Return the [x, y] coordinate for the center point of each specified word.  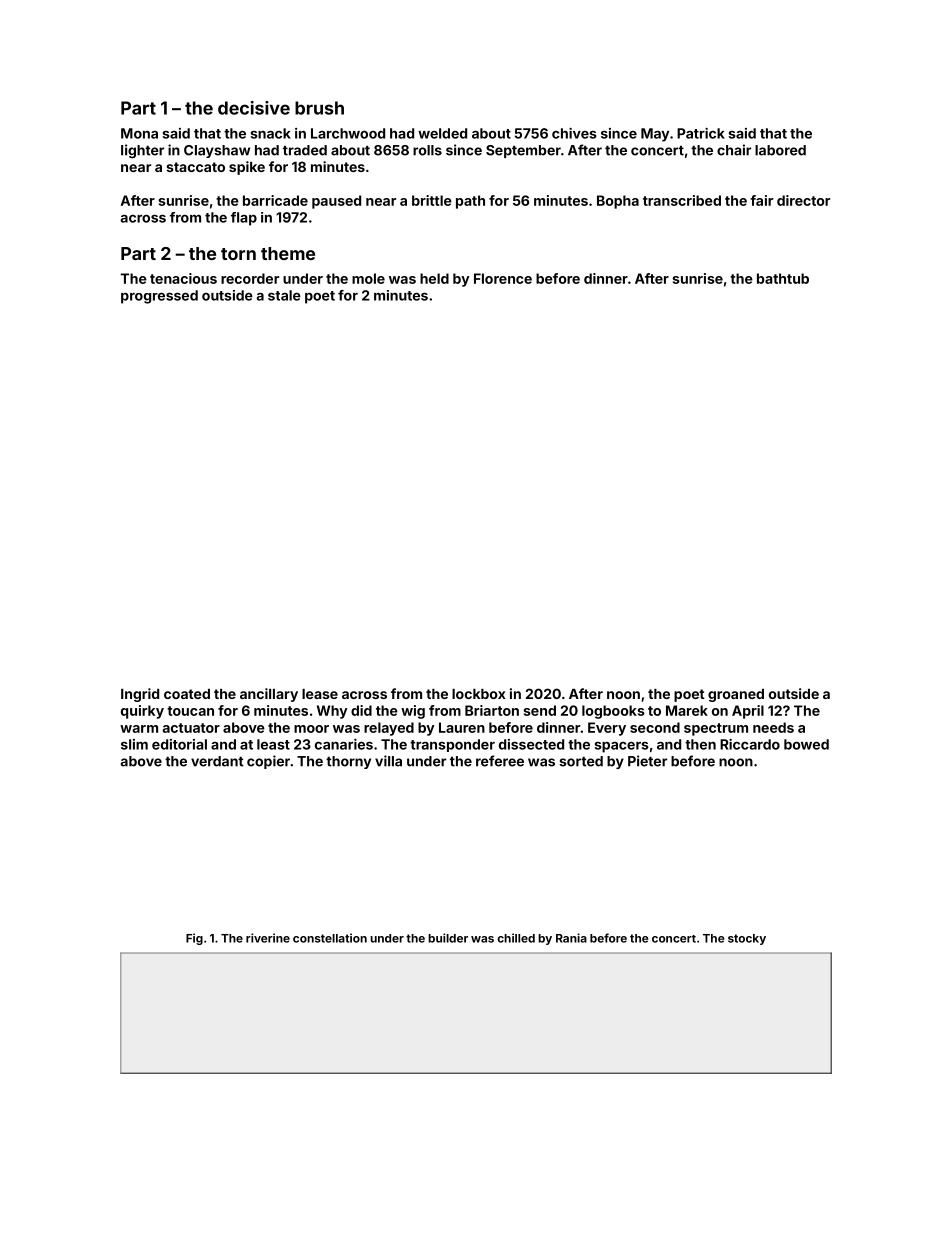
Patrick [701, 133]
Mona [139, 133]
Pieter [647, 761]
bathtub [783, 278]
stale [284, 295]
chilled [516, 938]
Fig [194, 939]
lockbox [479, 694]
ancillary [269, 695]
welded [442, 133]
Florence [503, 278]
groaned [736, 695]
